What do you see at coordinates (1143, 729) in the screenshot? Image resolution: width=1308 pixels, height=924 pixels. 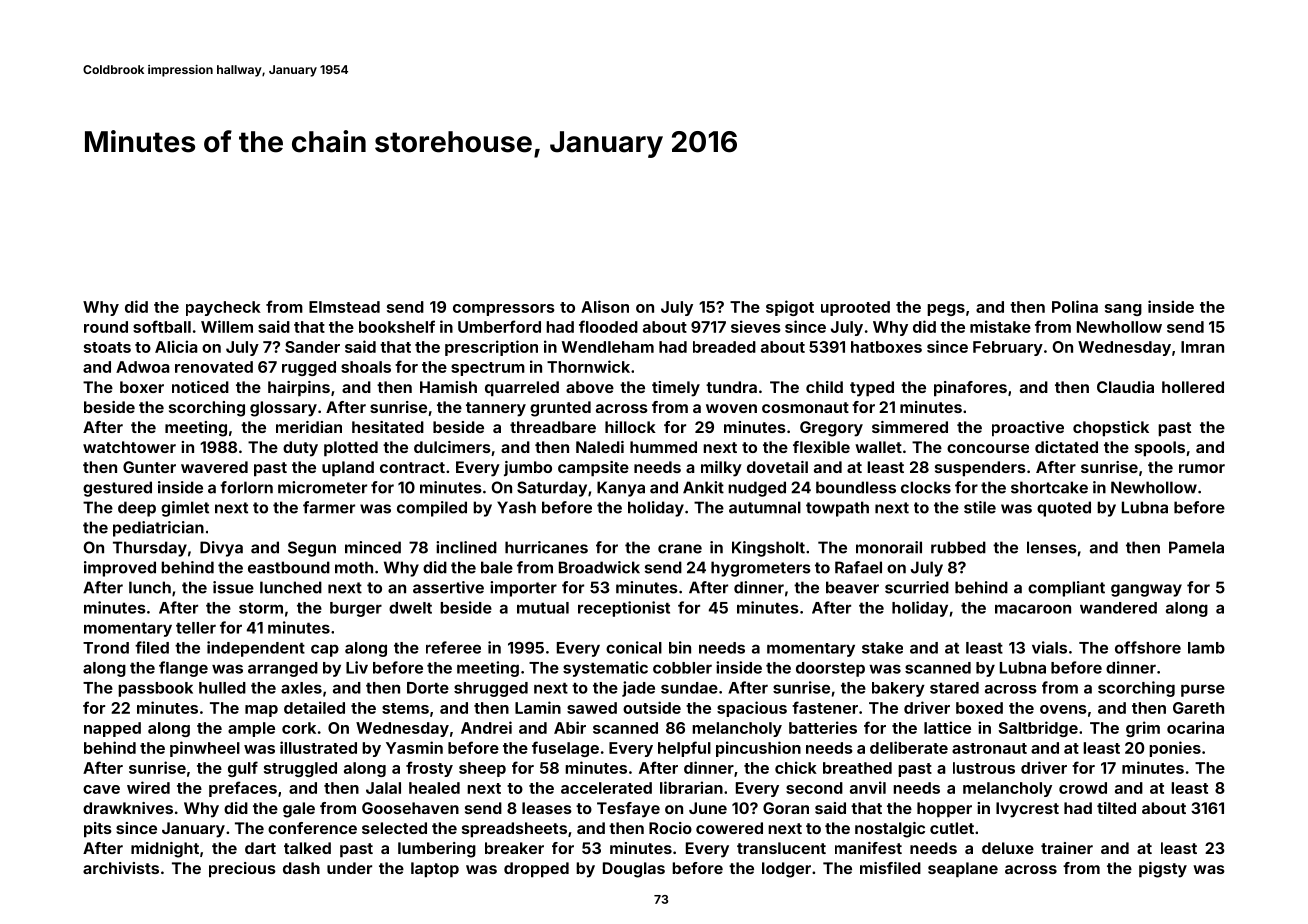 I see `grim` at bounding box center [1143, 729].
